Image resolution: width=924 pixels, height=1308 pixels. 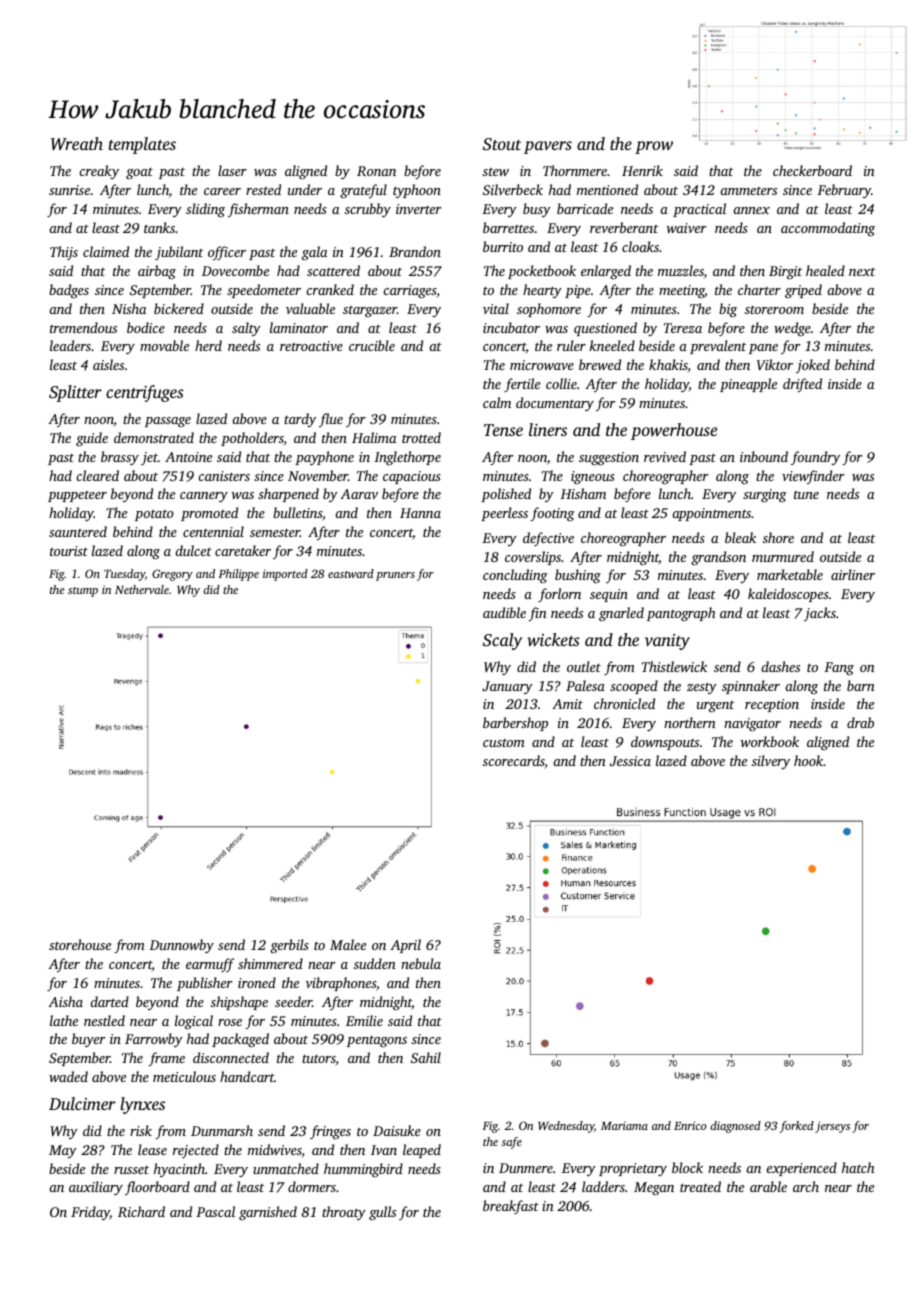 What do you see at coordinates (142, 145) in the screenshot?
I see `templates` at bounding box center [142, 145].
